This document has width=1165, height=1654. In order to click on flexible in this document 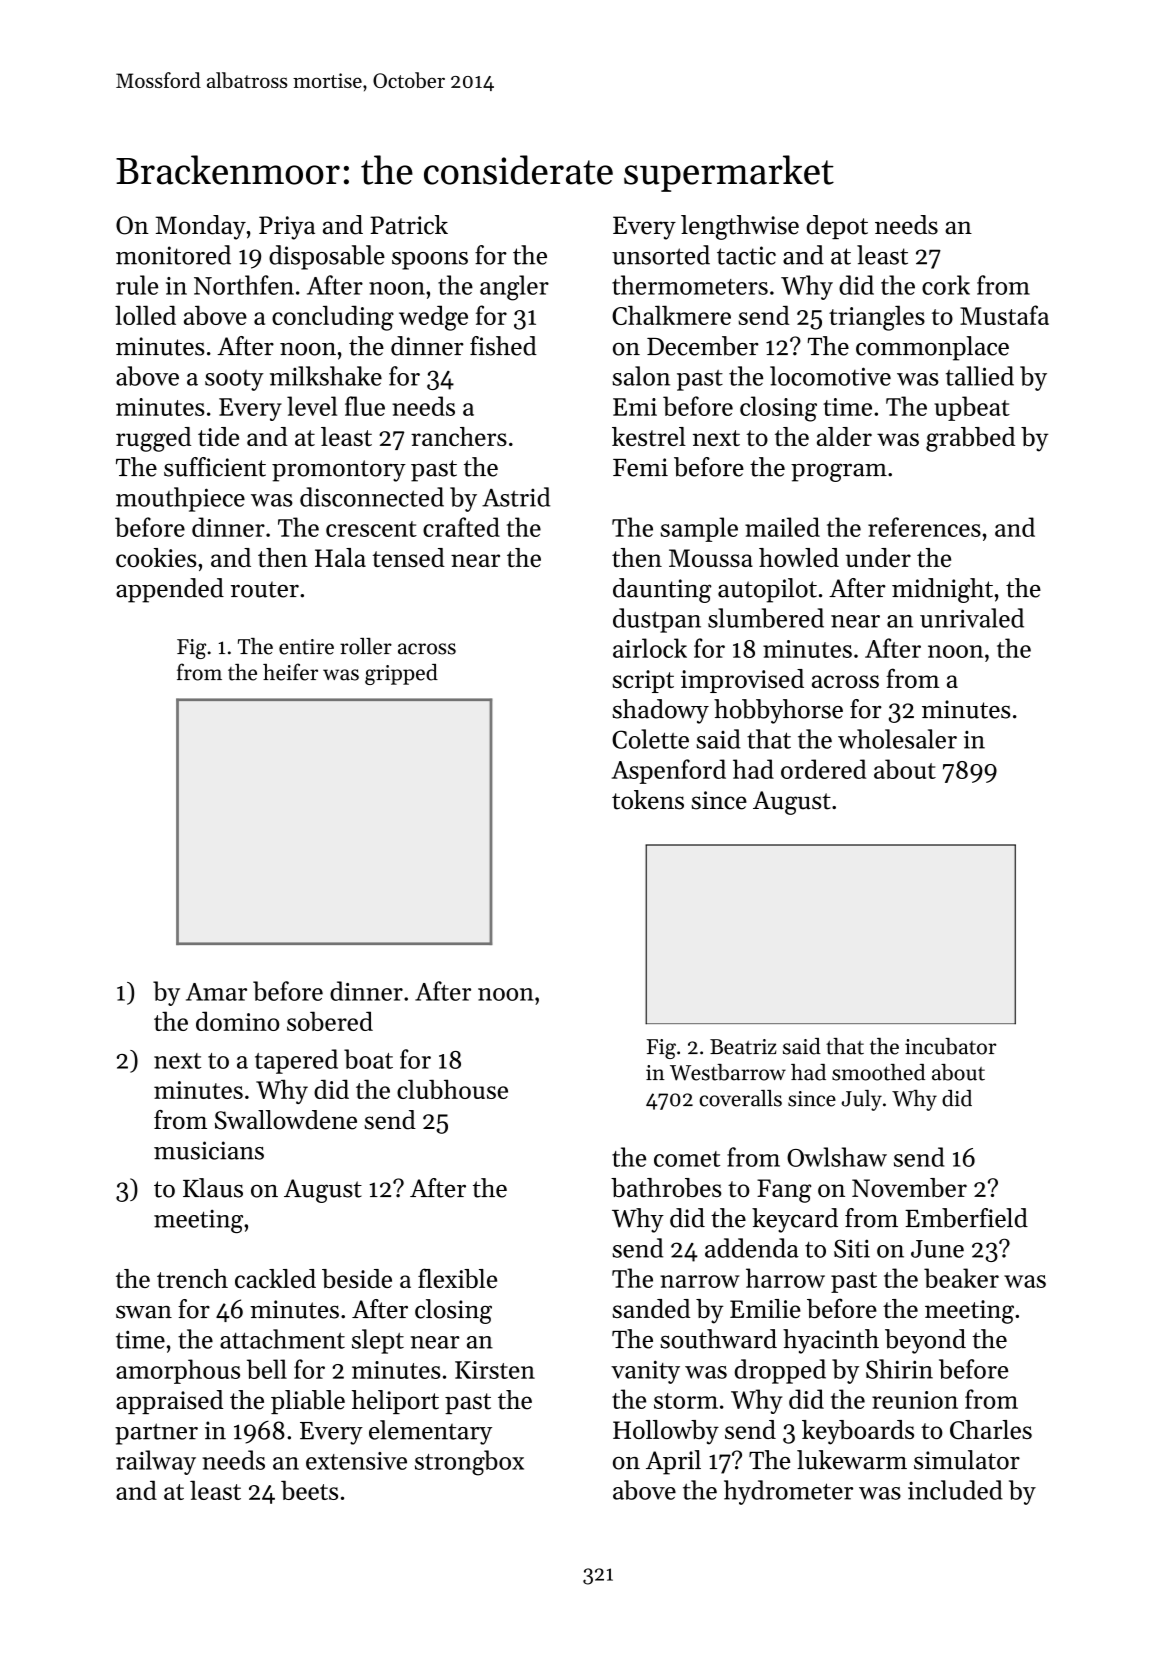, I will do `click(457, 1278)`.
